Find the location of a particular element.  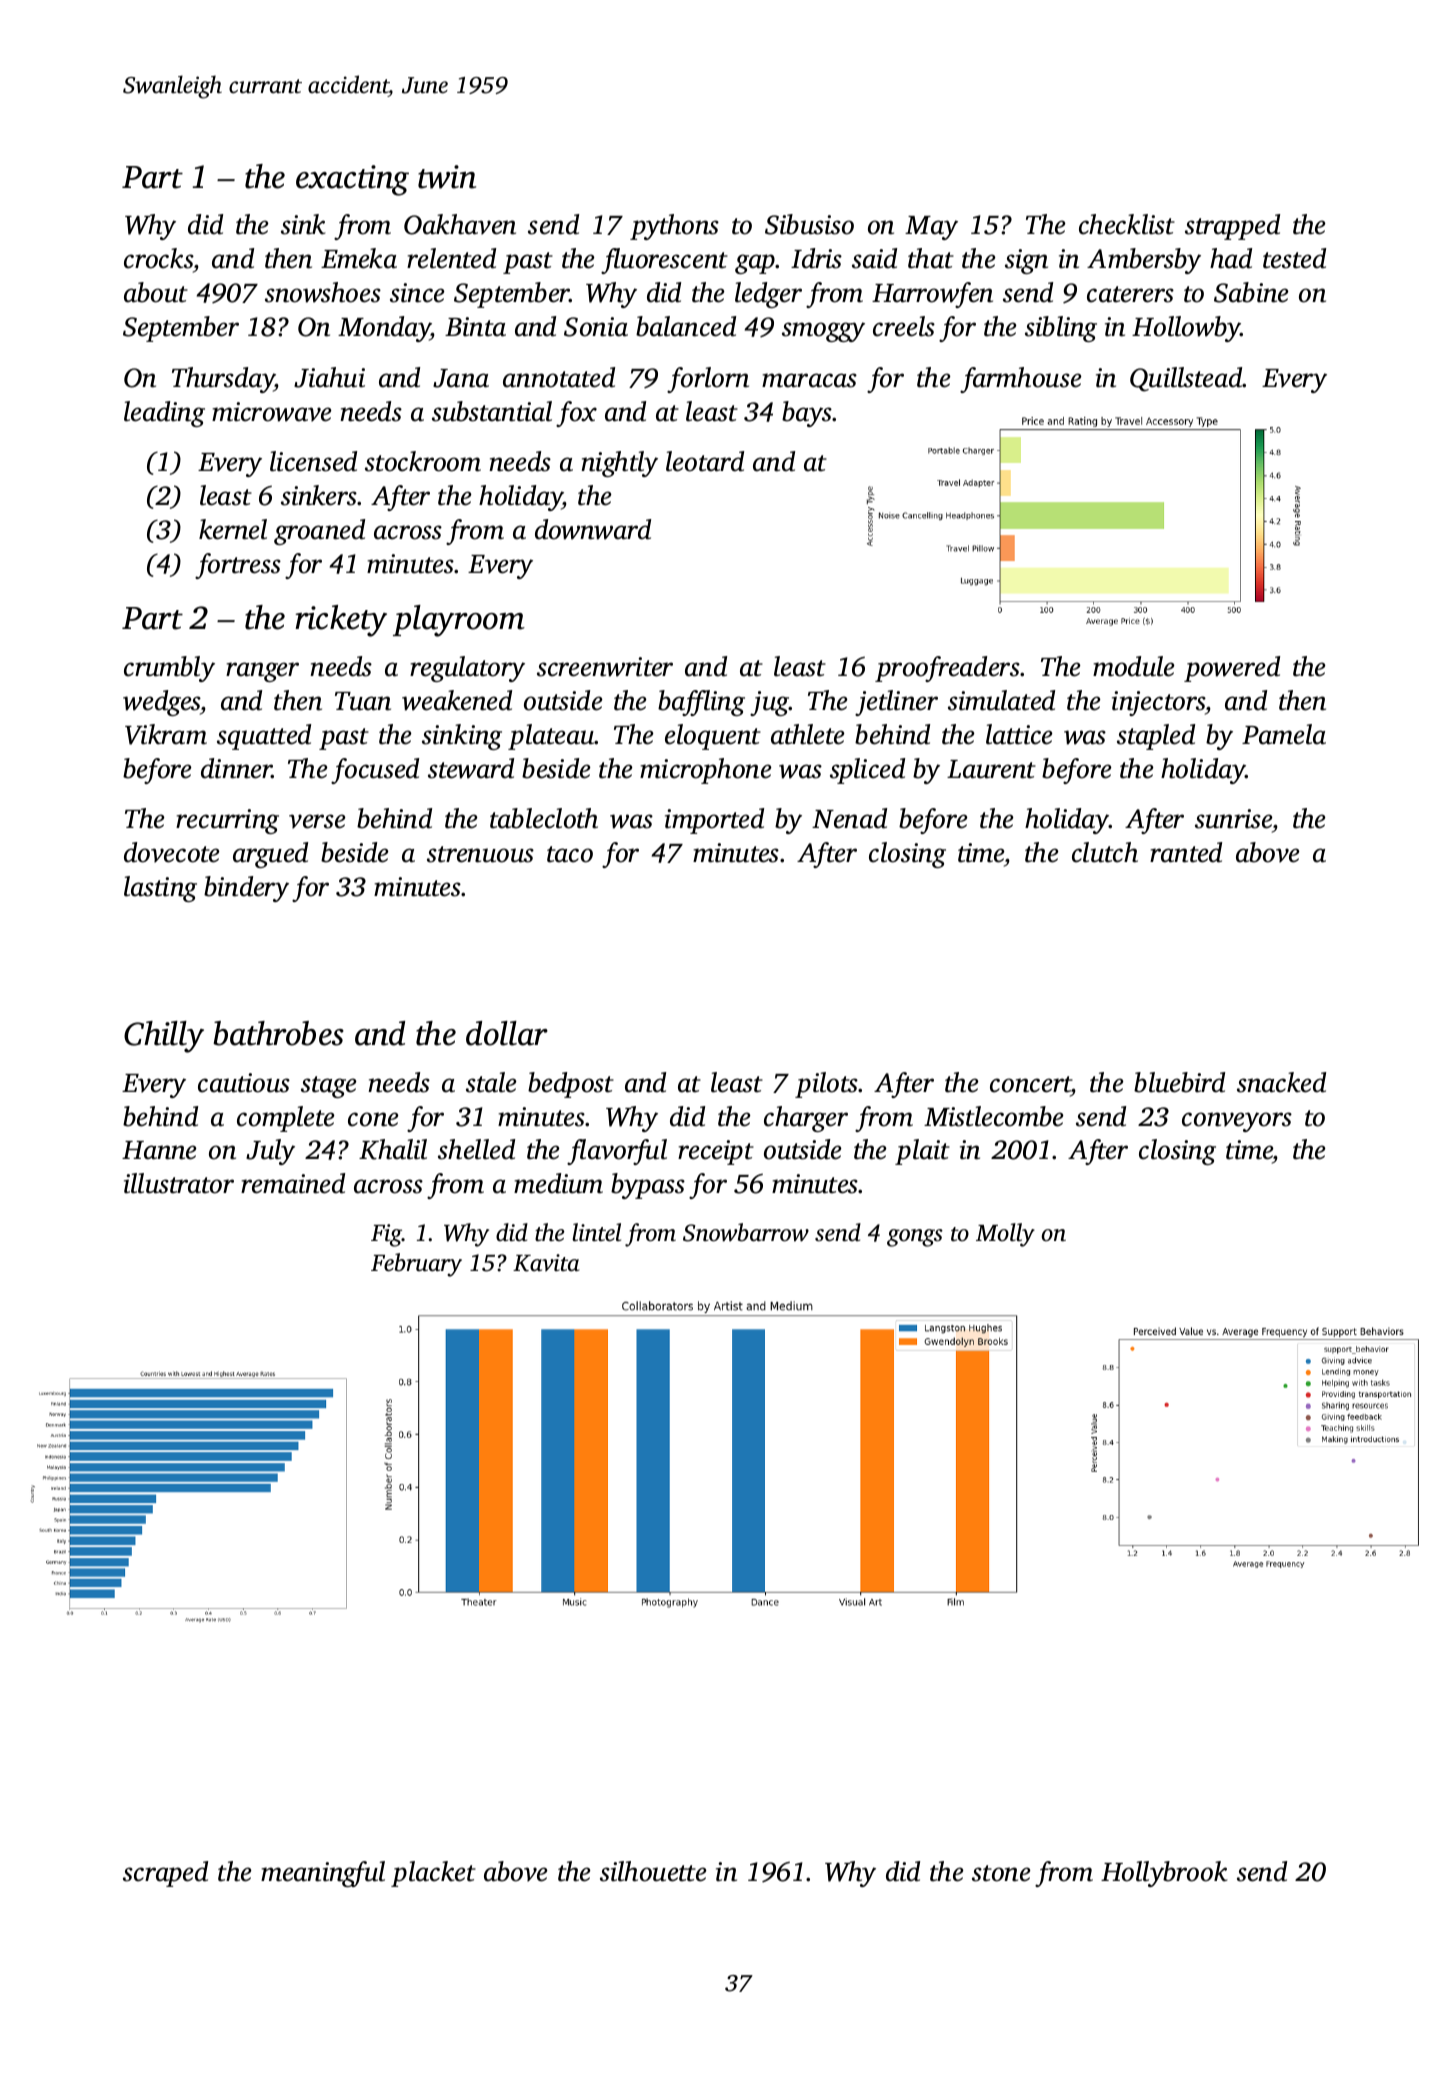

silhouette is located at coordinates (653, 1871).
